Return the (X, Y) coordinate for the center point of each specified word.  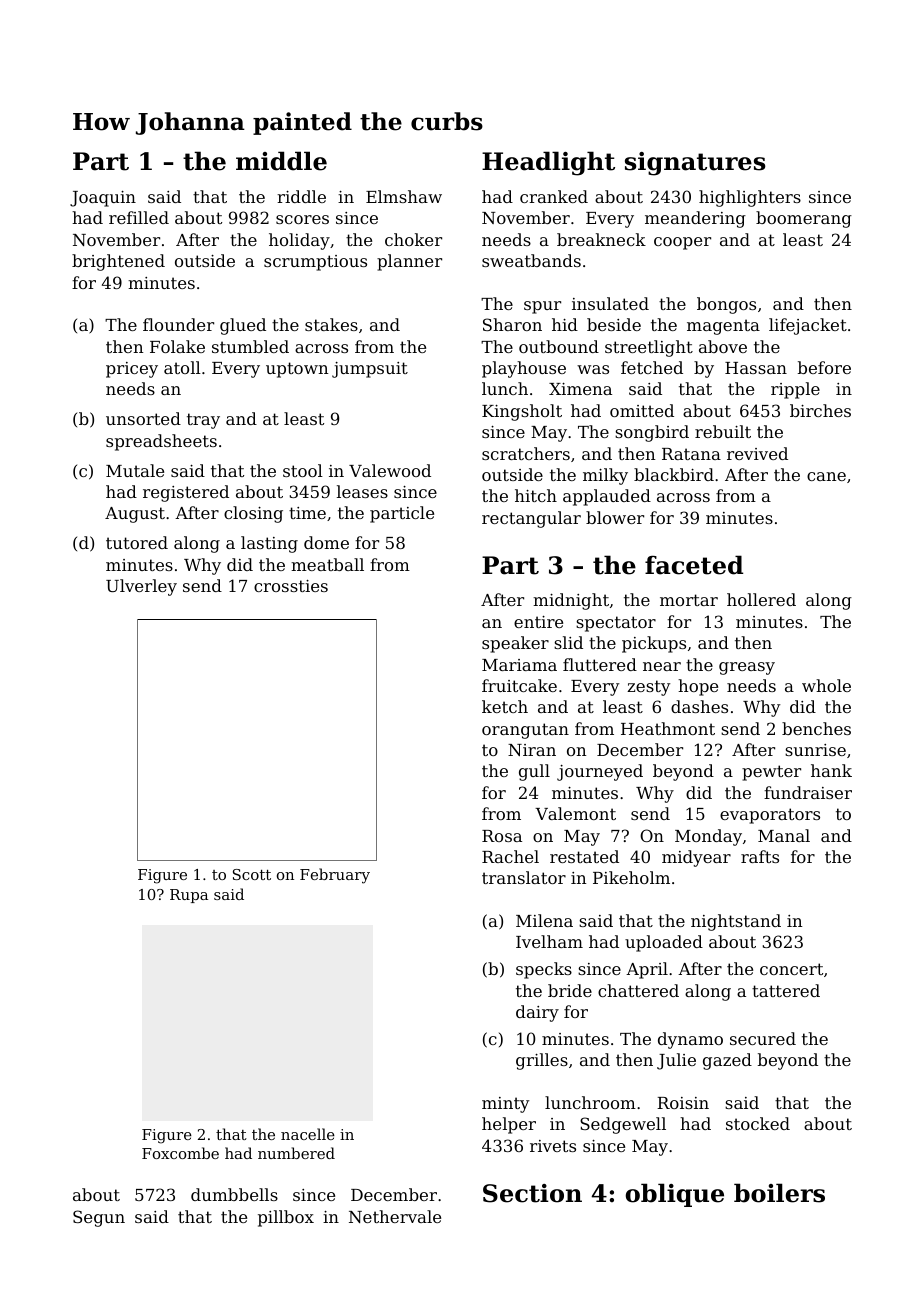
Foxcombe (180, 1153)
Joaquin (103, 199)
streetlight (649, 348)
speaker (515, 644)
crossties (291, 586)
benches (816, 728)
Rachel (510, 856)
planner (409, 262)
